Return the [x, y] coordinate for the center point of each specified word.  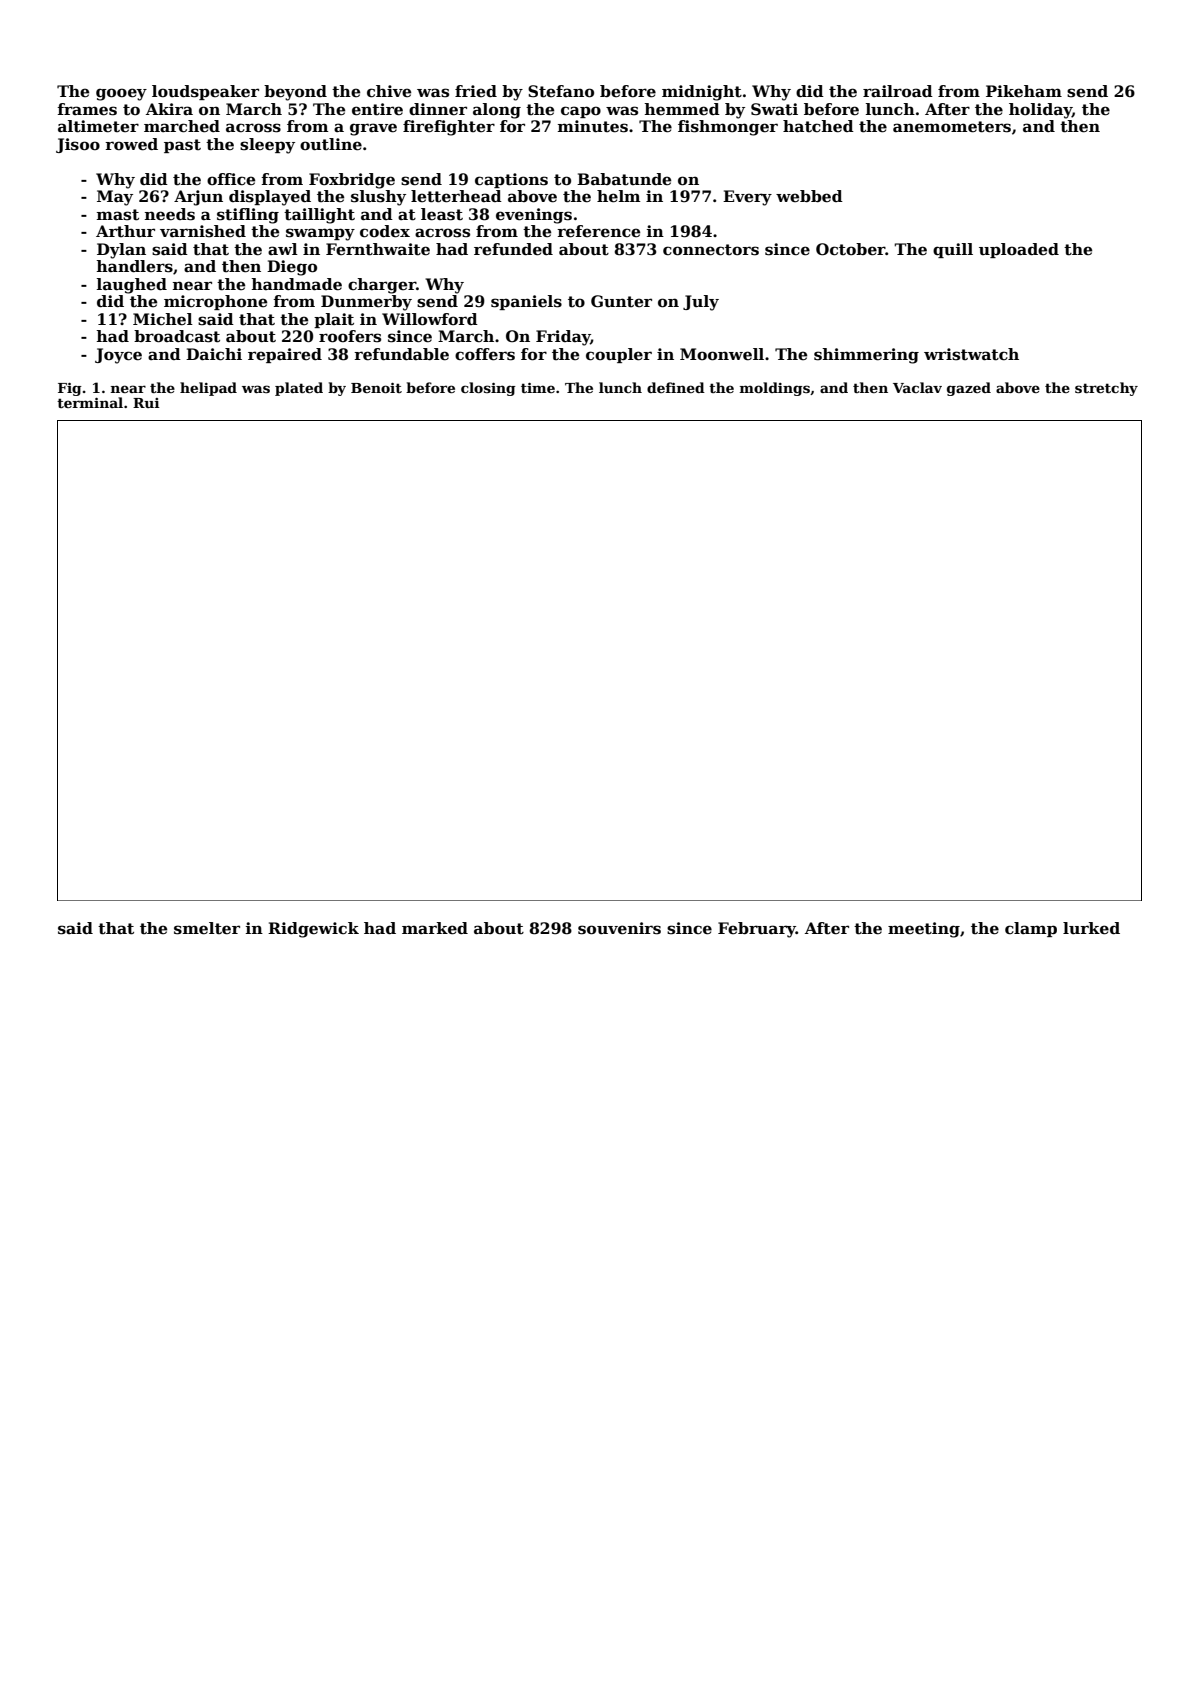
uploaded [1019, 250]
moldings [775, 389]
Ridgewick [313, 930]
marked [435, 928]
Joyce [118, 356]
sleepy [267, 146]
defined [676, 387]
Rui [146, 403]
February [757, 930]
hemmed [682, 109]
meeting [924, 930]
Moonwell [722, 354]
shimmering [866, 356]
